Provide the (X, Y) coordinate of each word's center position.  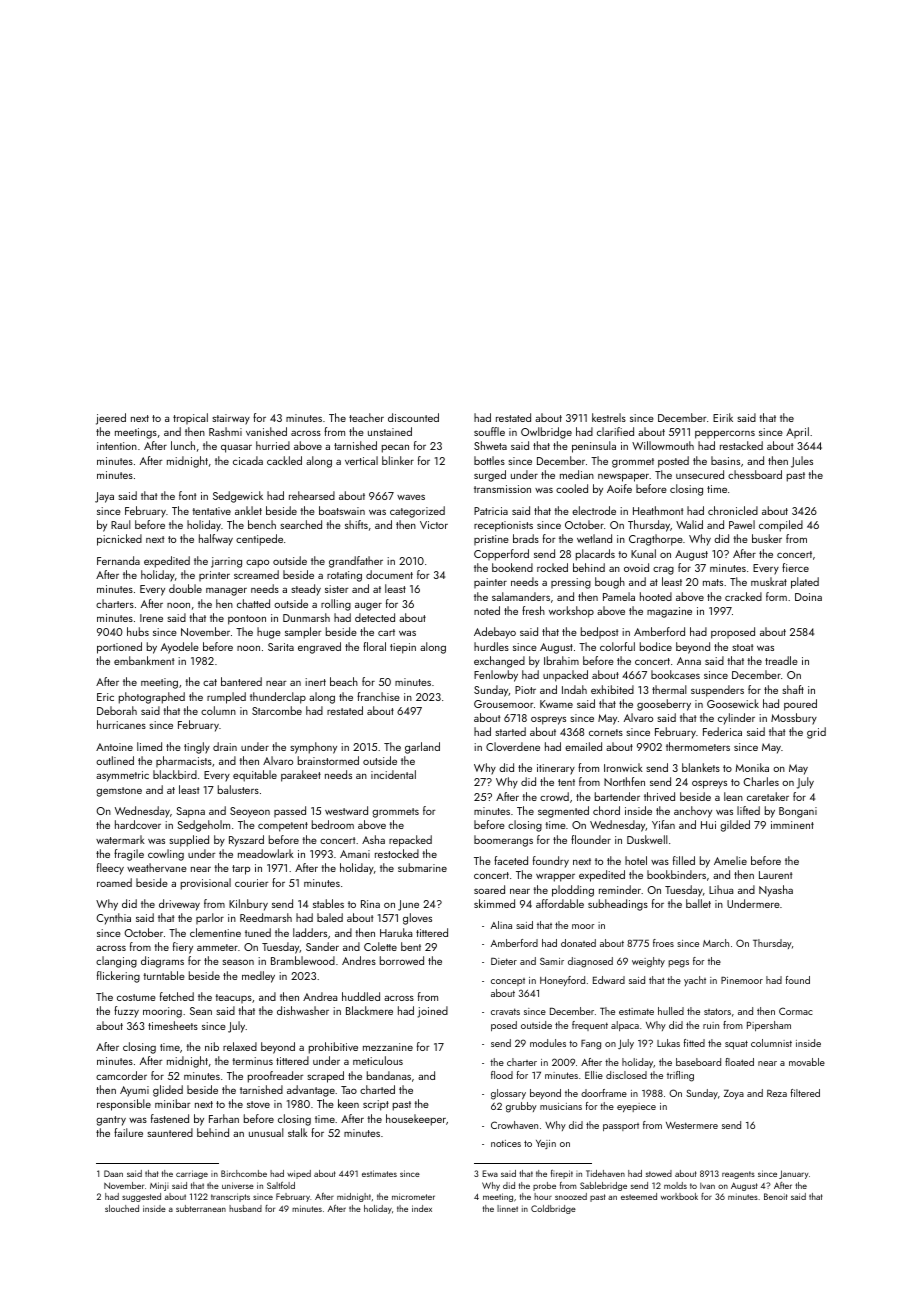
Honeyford (562, 981)
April (797, 432)
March (716, 943)
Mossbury (794, 719)
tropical (190, 418)
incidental (393, 774)
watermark (120, 839)
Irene (151, 618)
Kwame (556, 704)
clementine (215, 932)
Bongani (798, 812)
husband (245, 1208)
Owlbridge (546, 433)
